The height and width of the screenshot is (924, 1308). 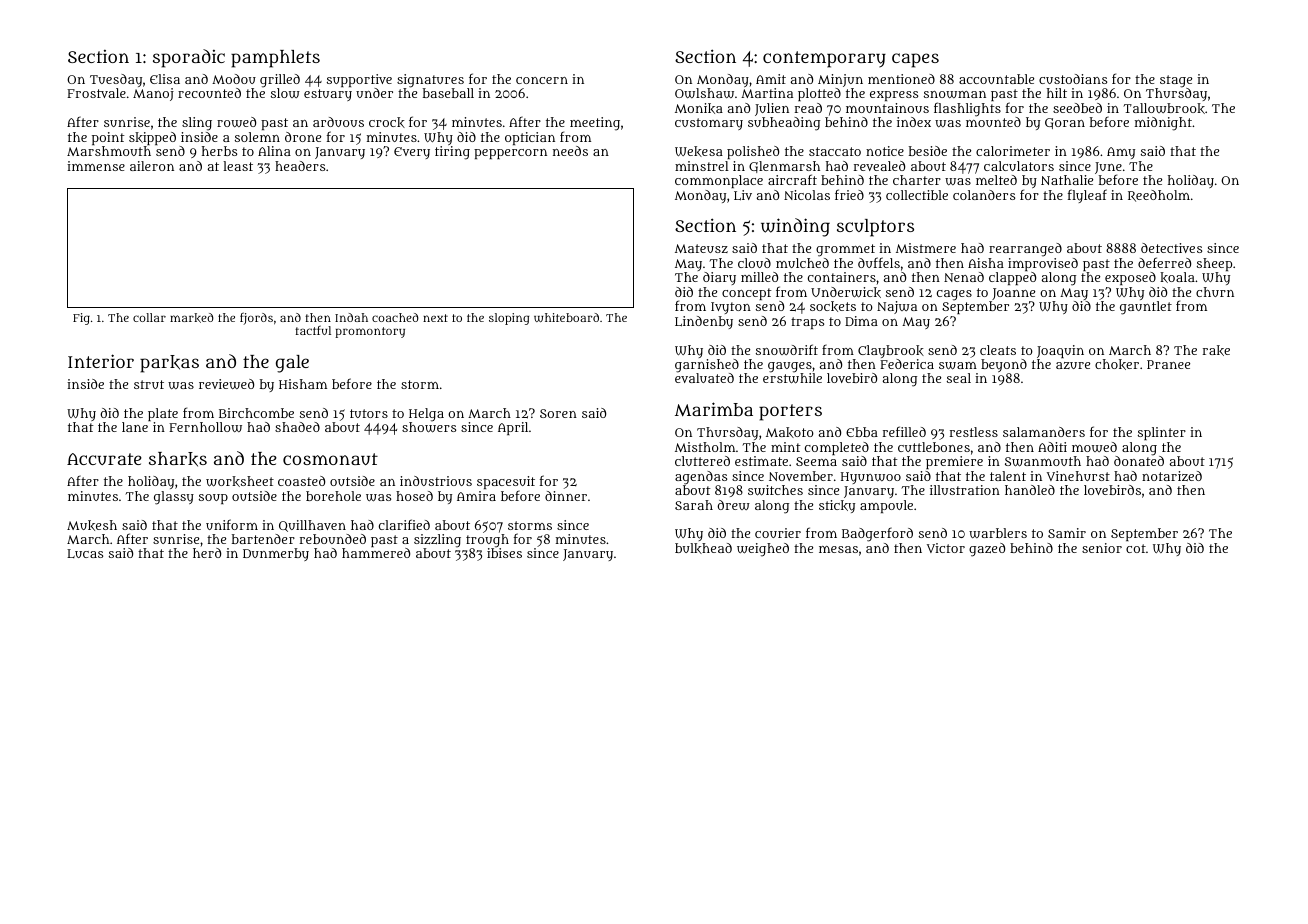 I want to click on recounted, so click(x=209, y=93).
